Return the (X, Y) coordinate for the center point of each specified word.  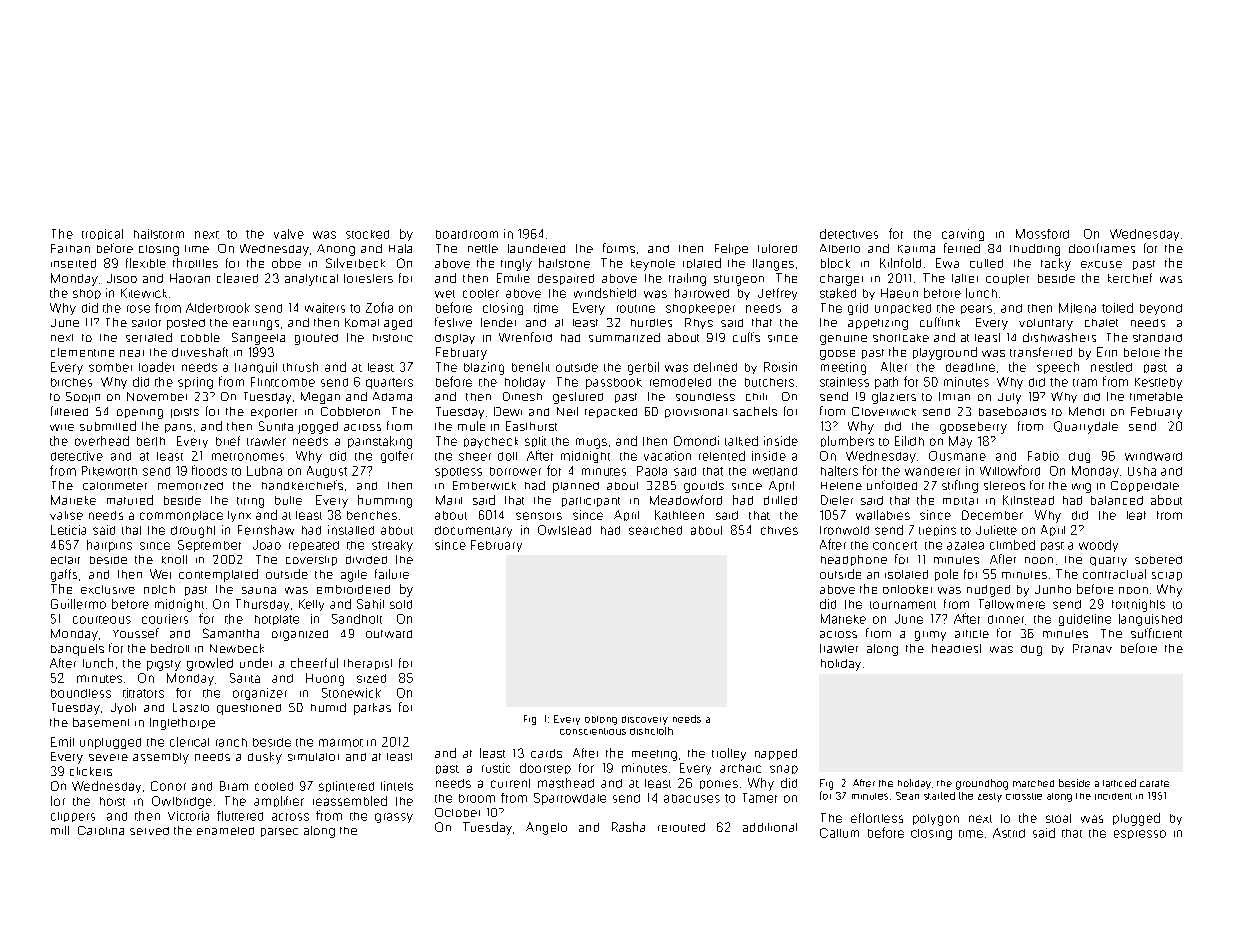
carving (963, 235)
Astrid (1009, 833)
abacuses (692, 798)
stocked (367, 234)
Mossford (1042, 234)
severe (108, 757)
